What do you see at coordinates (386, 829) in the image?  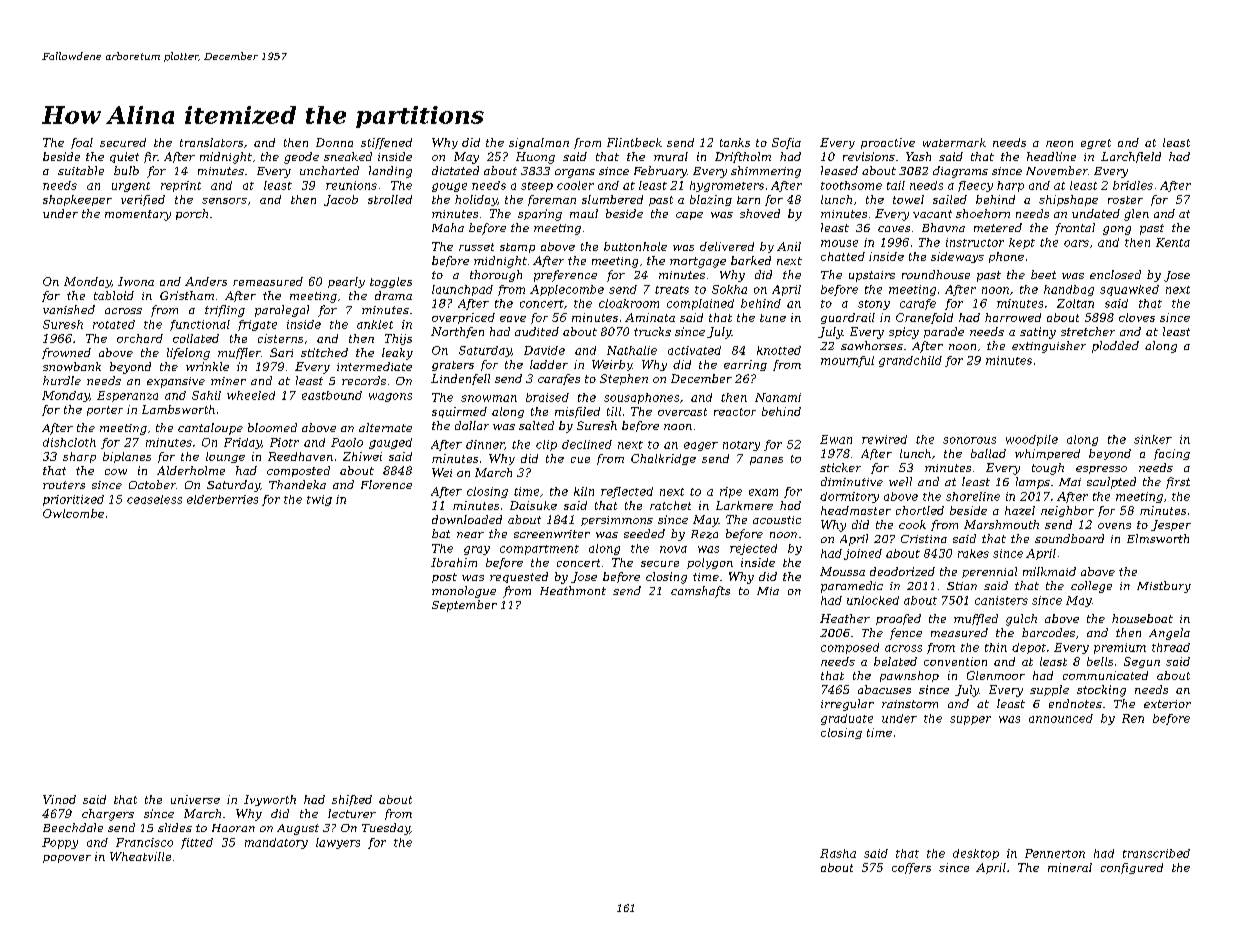 I see `Tuesday` at bounding box center [386, 829].
